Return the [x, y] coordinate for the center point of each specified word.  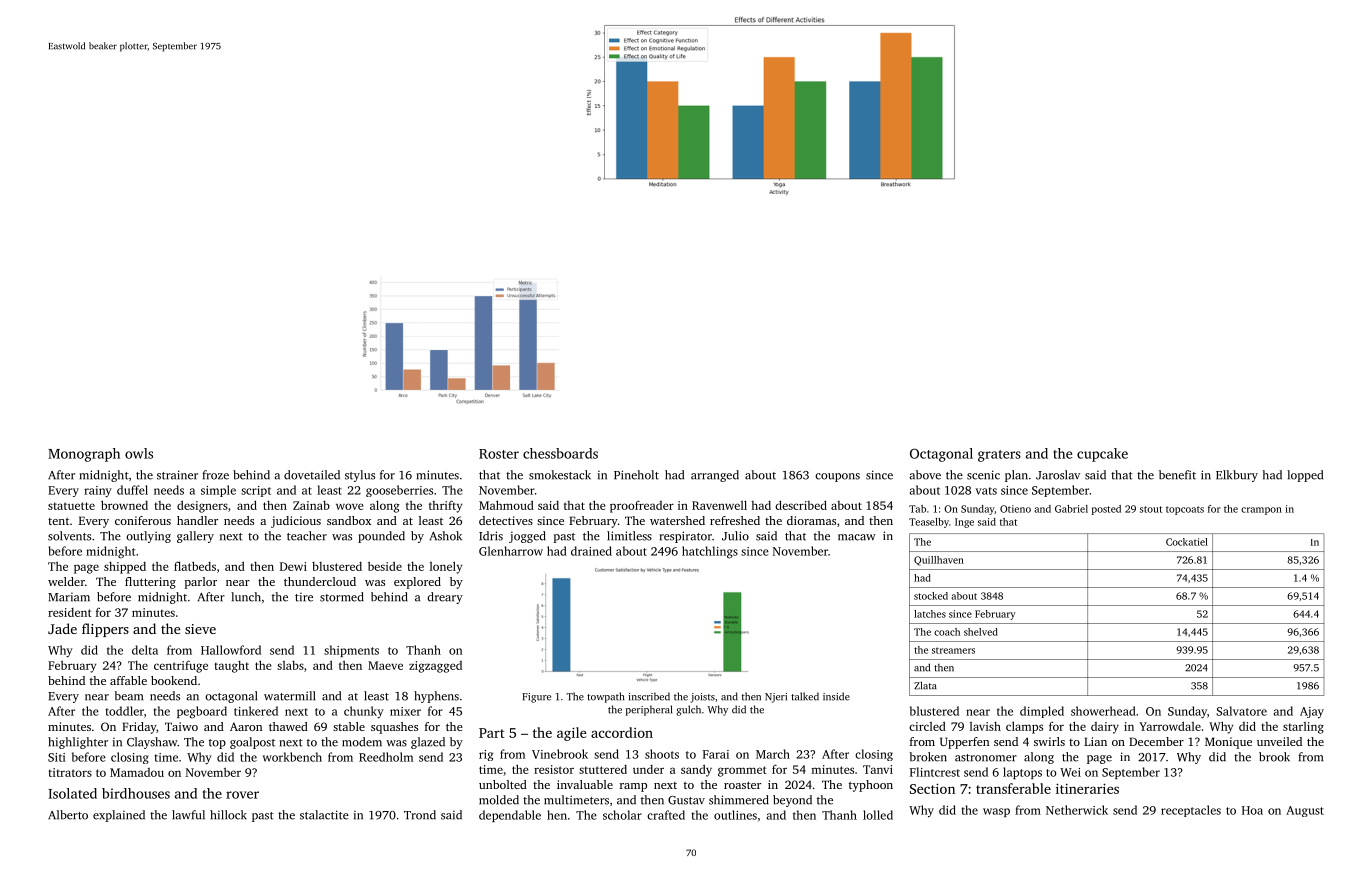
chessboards [560, 453]
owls [139, 453]
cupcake [1102, 455]
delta [145, 650]
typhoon [871, 786]
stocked [931, 596]
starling [1303, 728]
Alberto [68, 815]
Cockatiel [1187, 542]
